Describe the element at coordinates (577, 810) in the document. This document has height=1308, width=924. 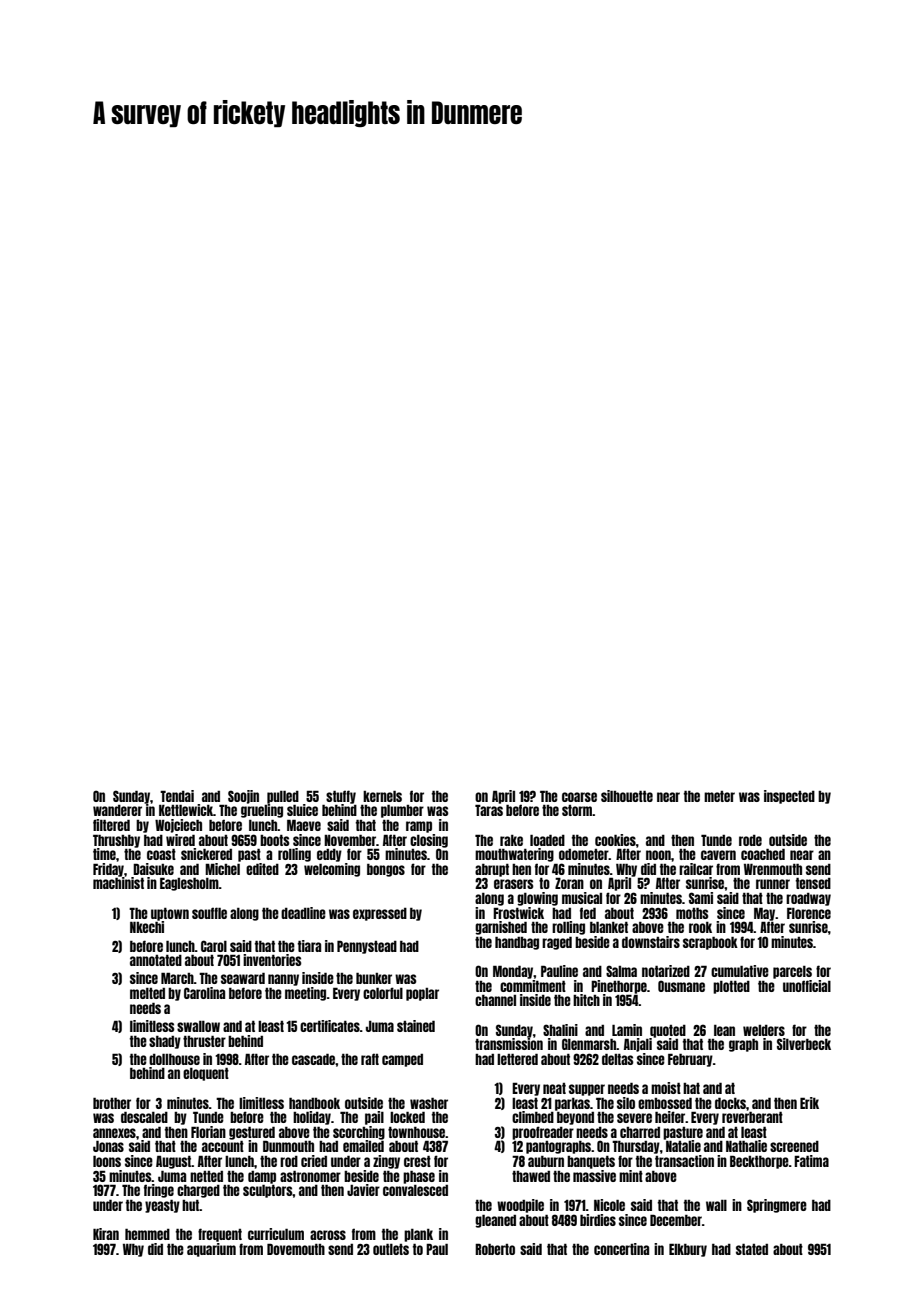
I see `storm` at that location.
